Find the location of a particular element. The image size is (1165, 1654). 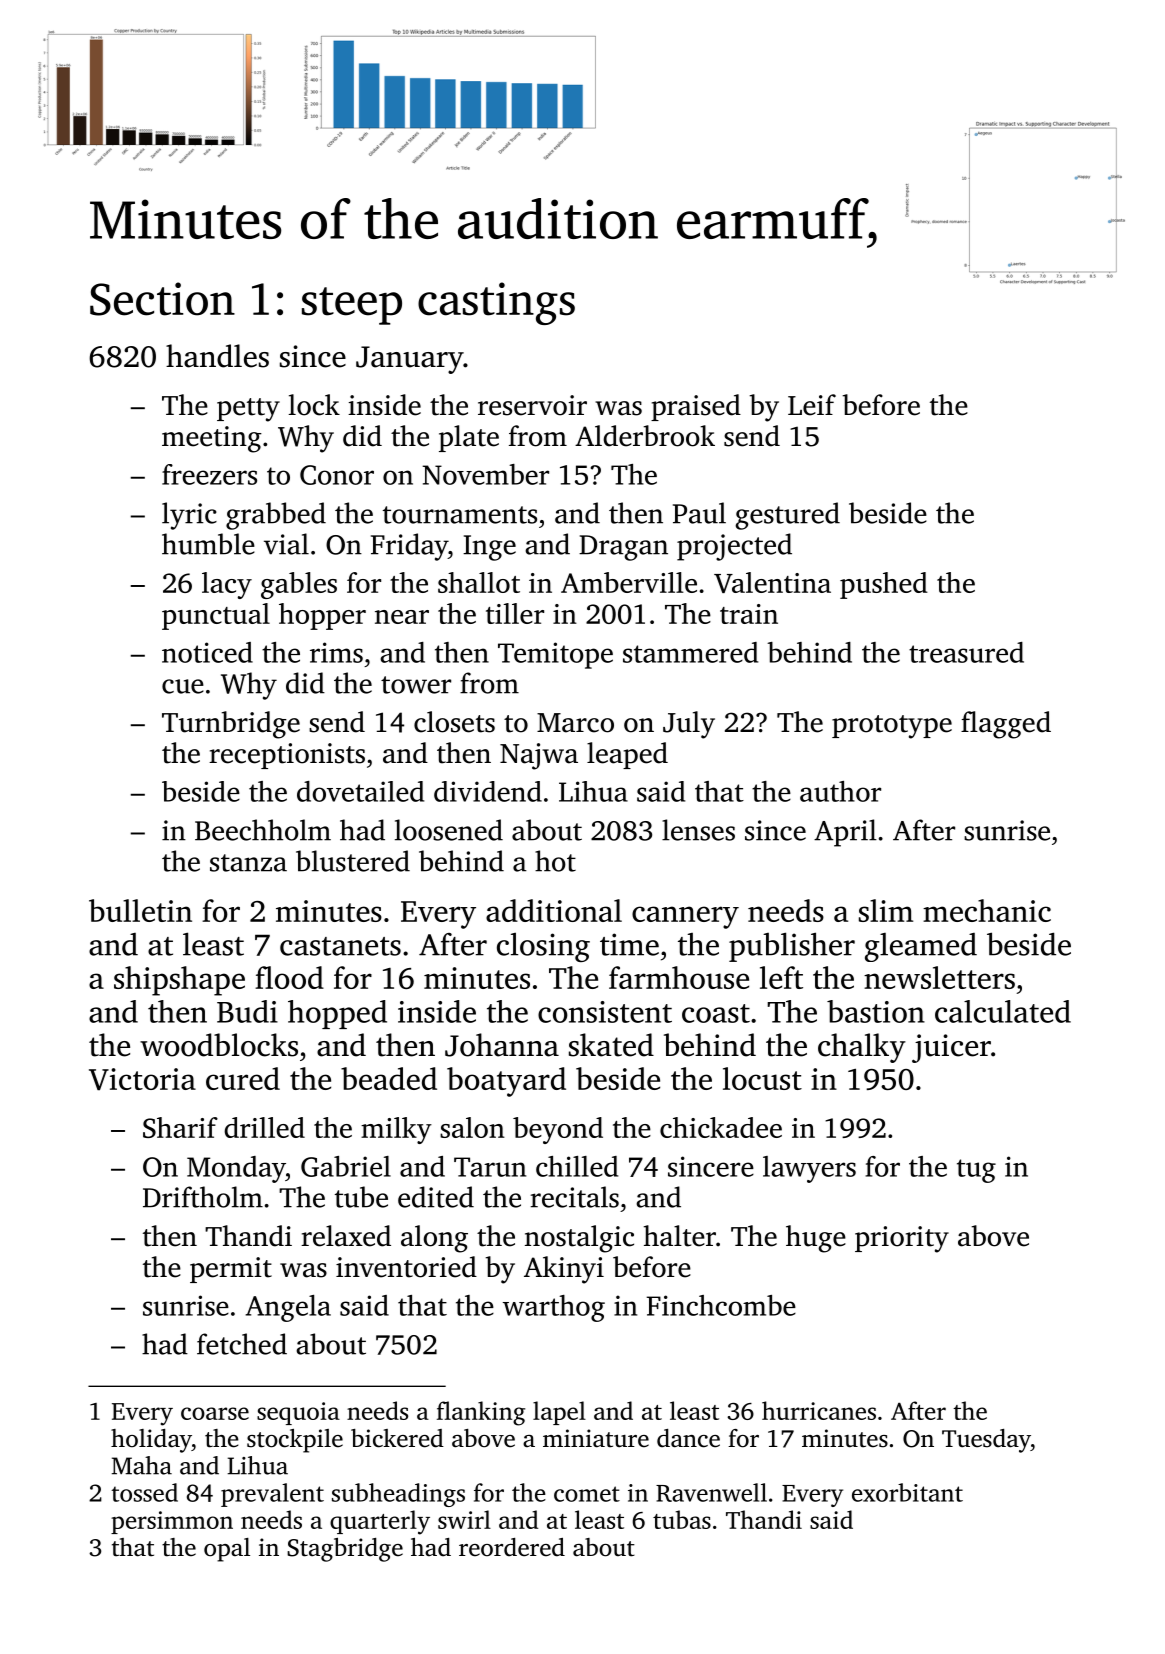

receptionists is located at coordinates (287, 756).
